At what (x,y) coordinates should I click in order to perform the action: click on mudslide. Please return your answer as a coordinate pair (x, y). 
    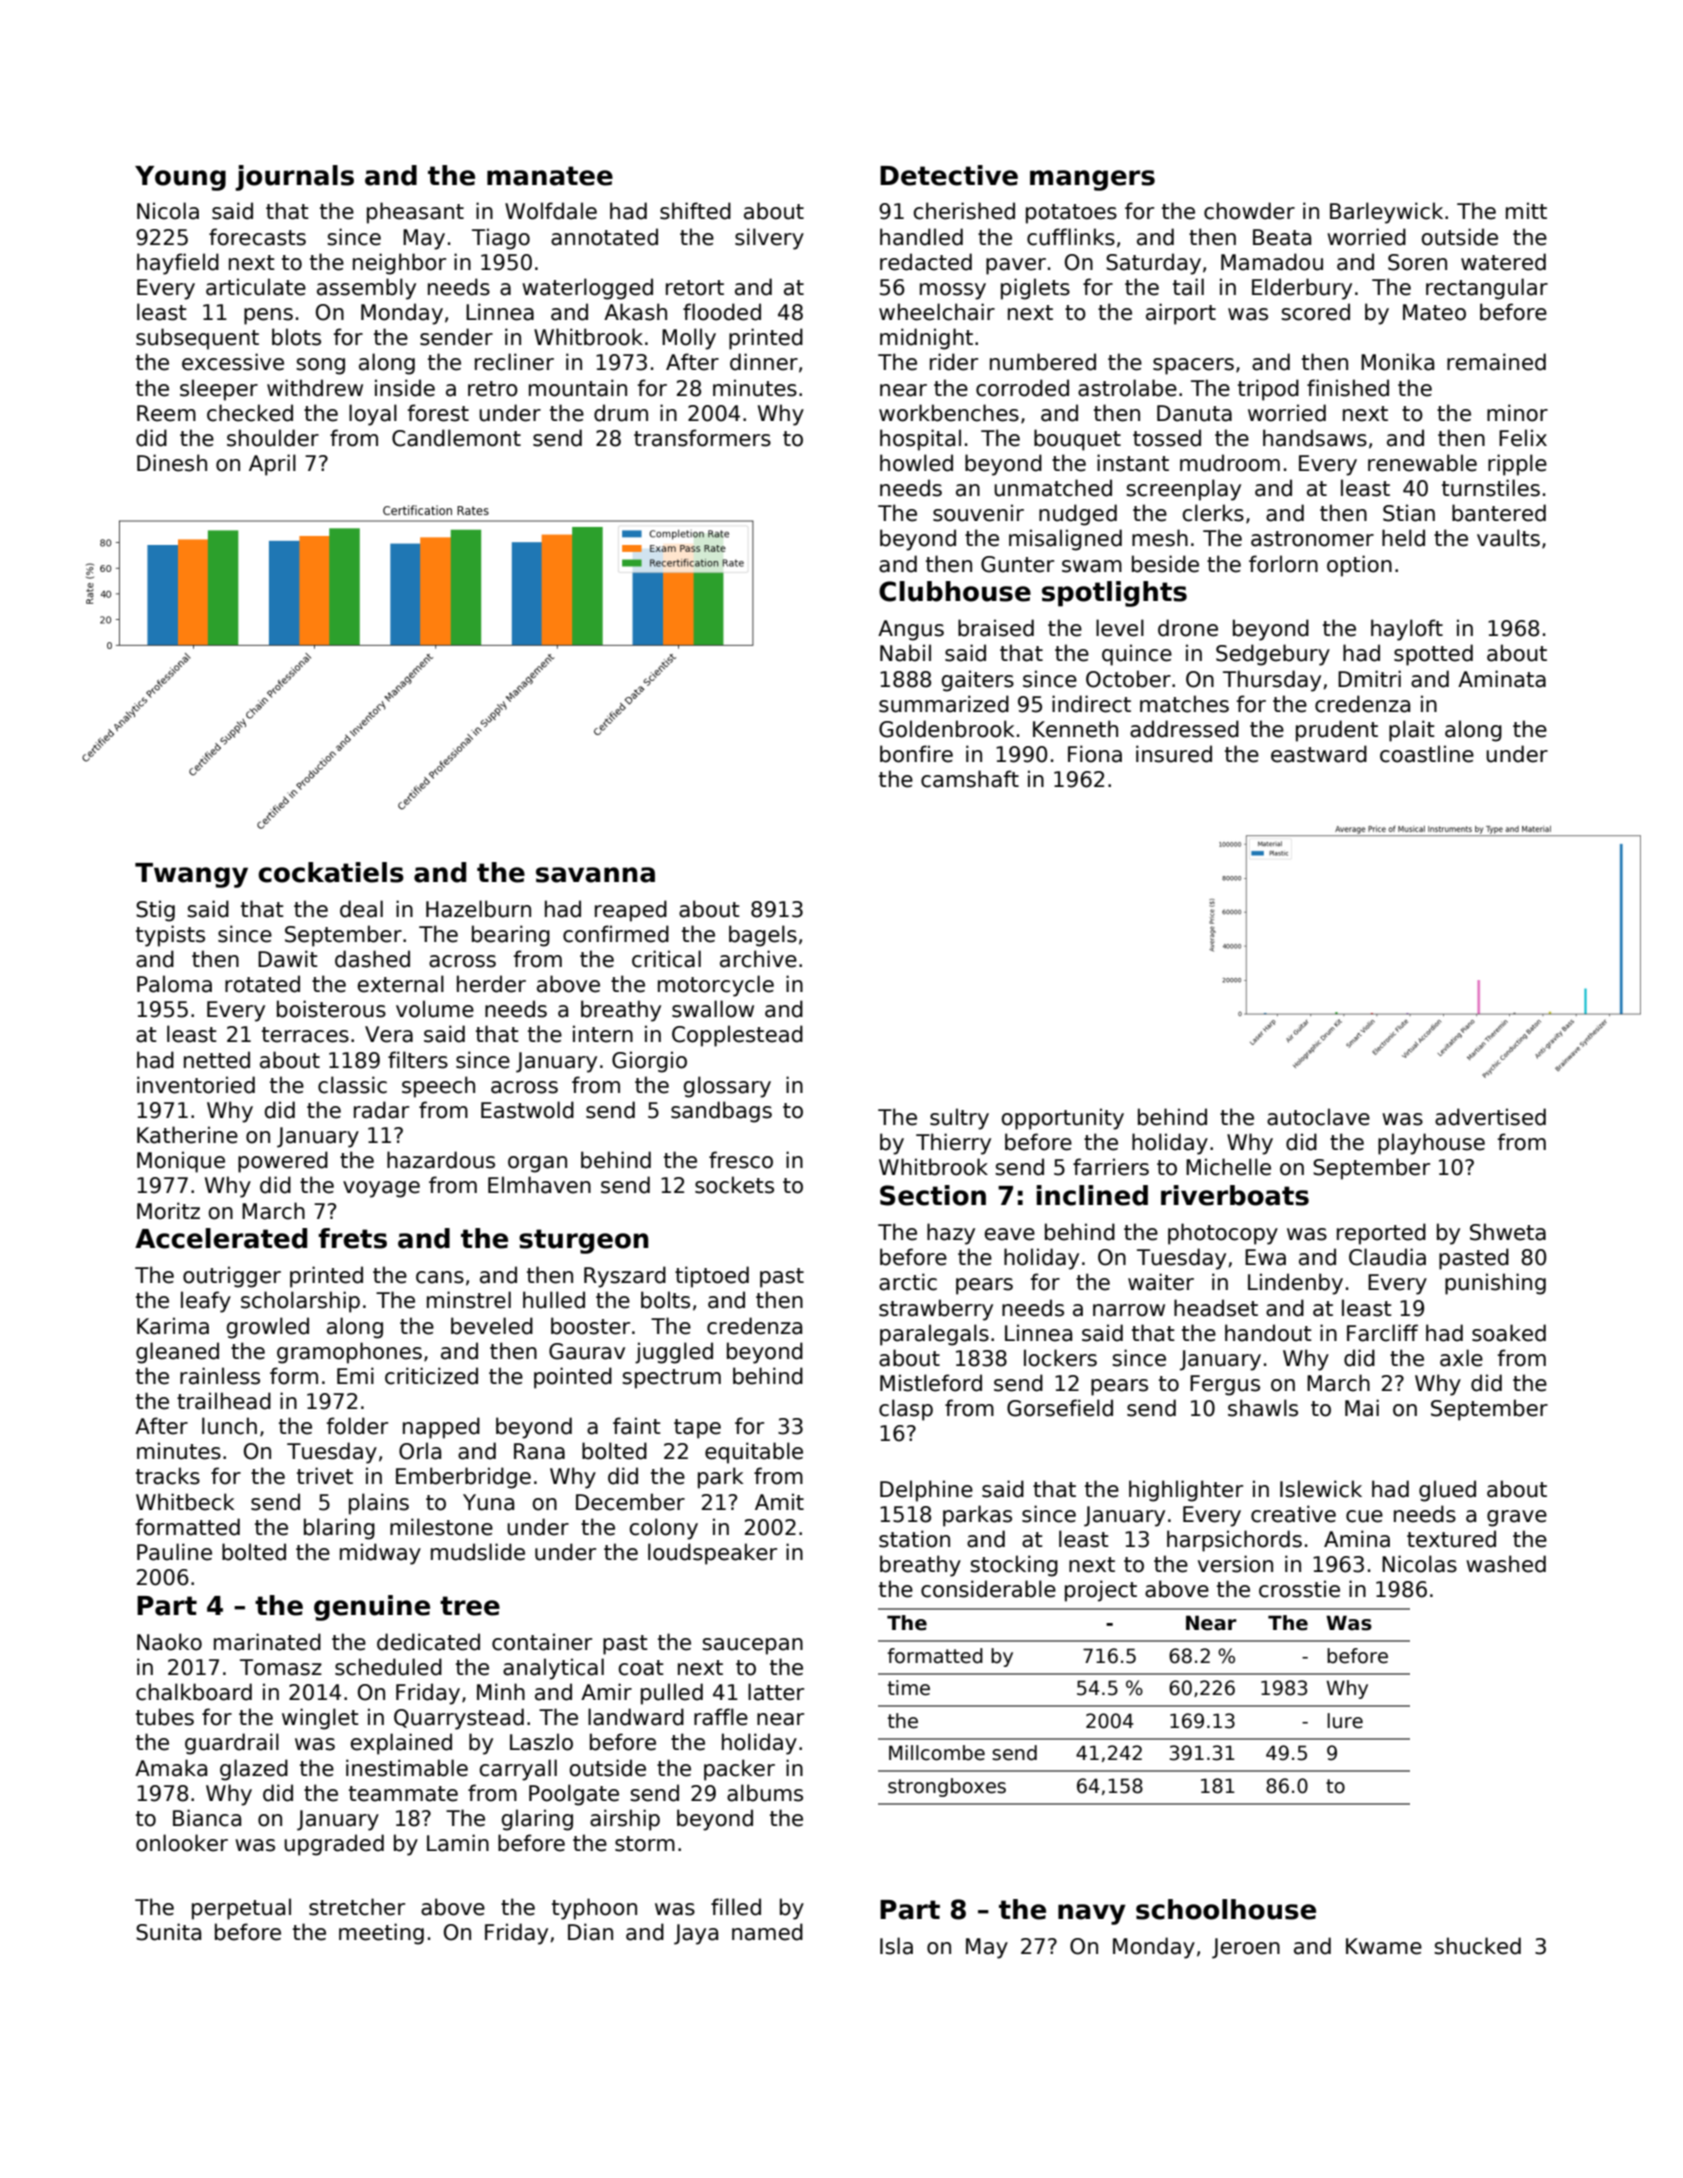
    Looking at the image, I should click on (478, 1552).
